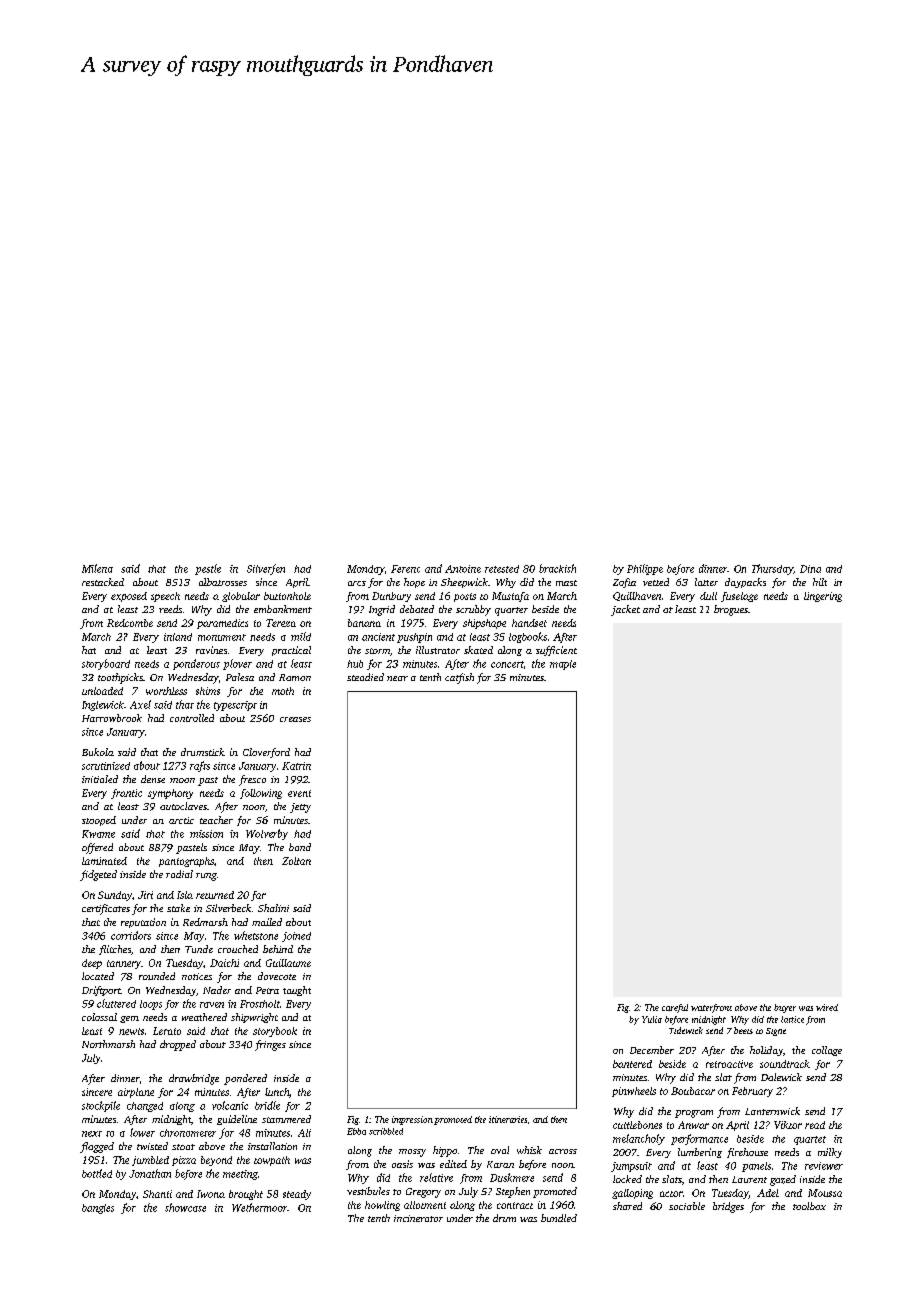 The width and height of the screenshot is (924, 1308). Describe the element at coordinates (98, 1209) in the screenshot. I see `bangles` at that location.
